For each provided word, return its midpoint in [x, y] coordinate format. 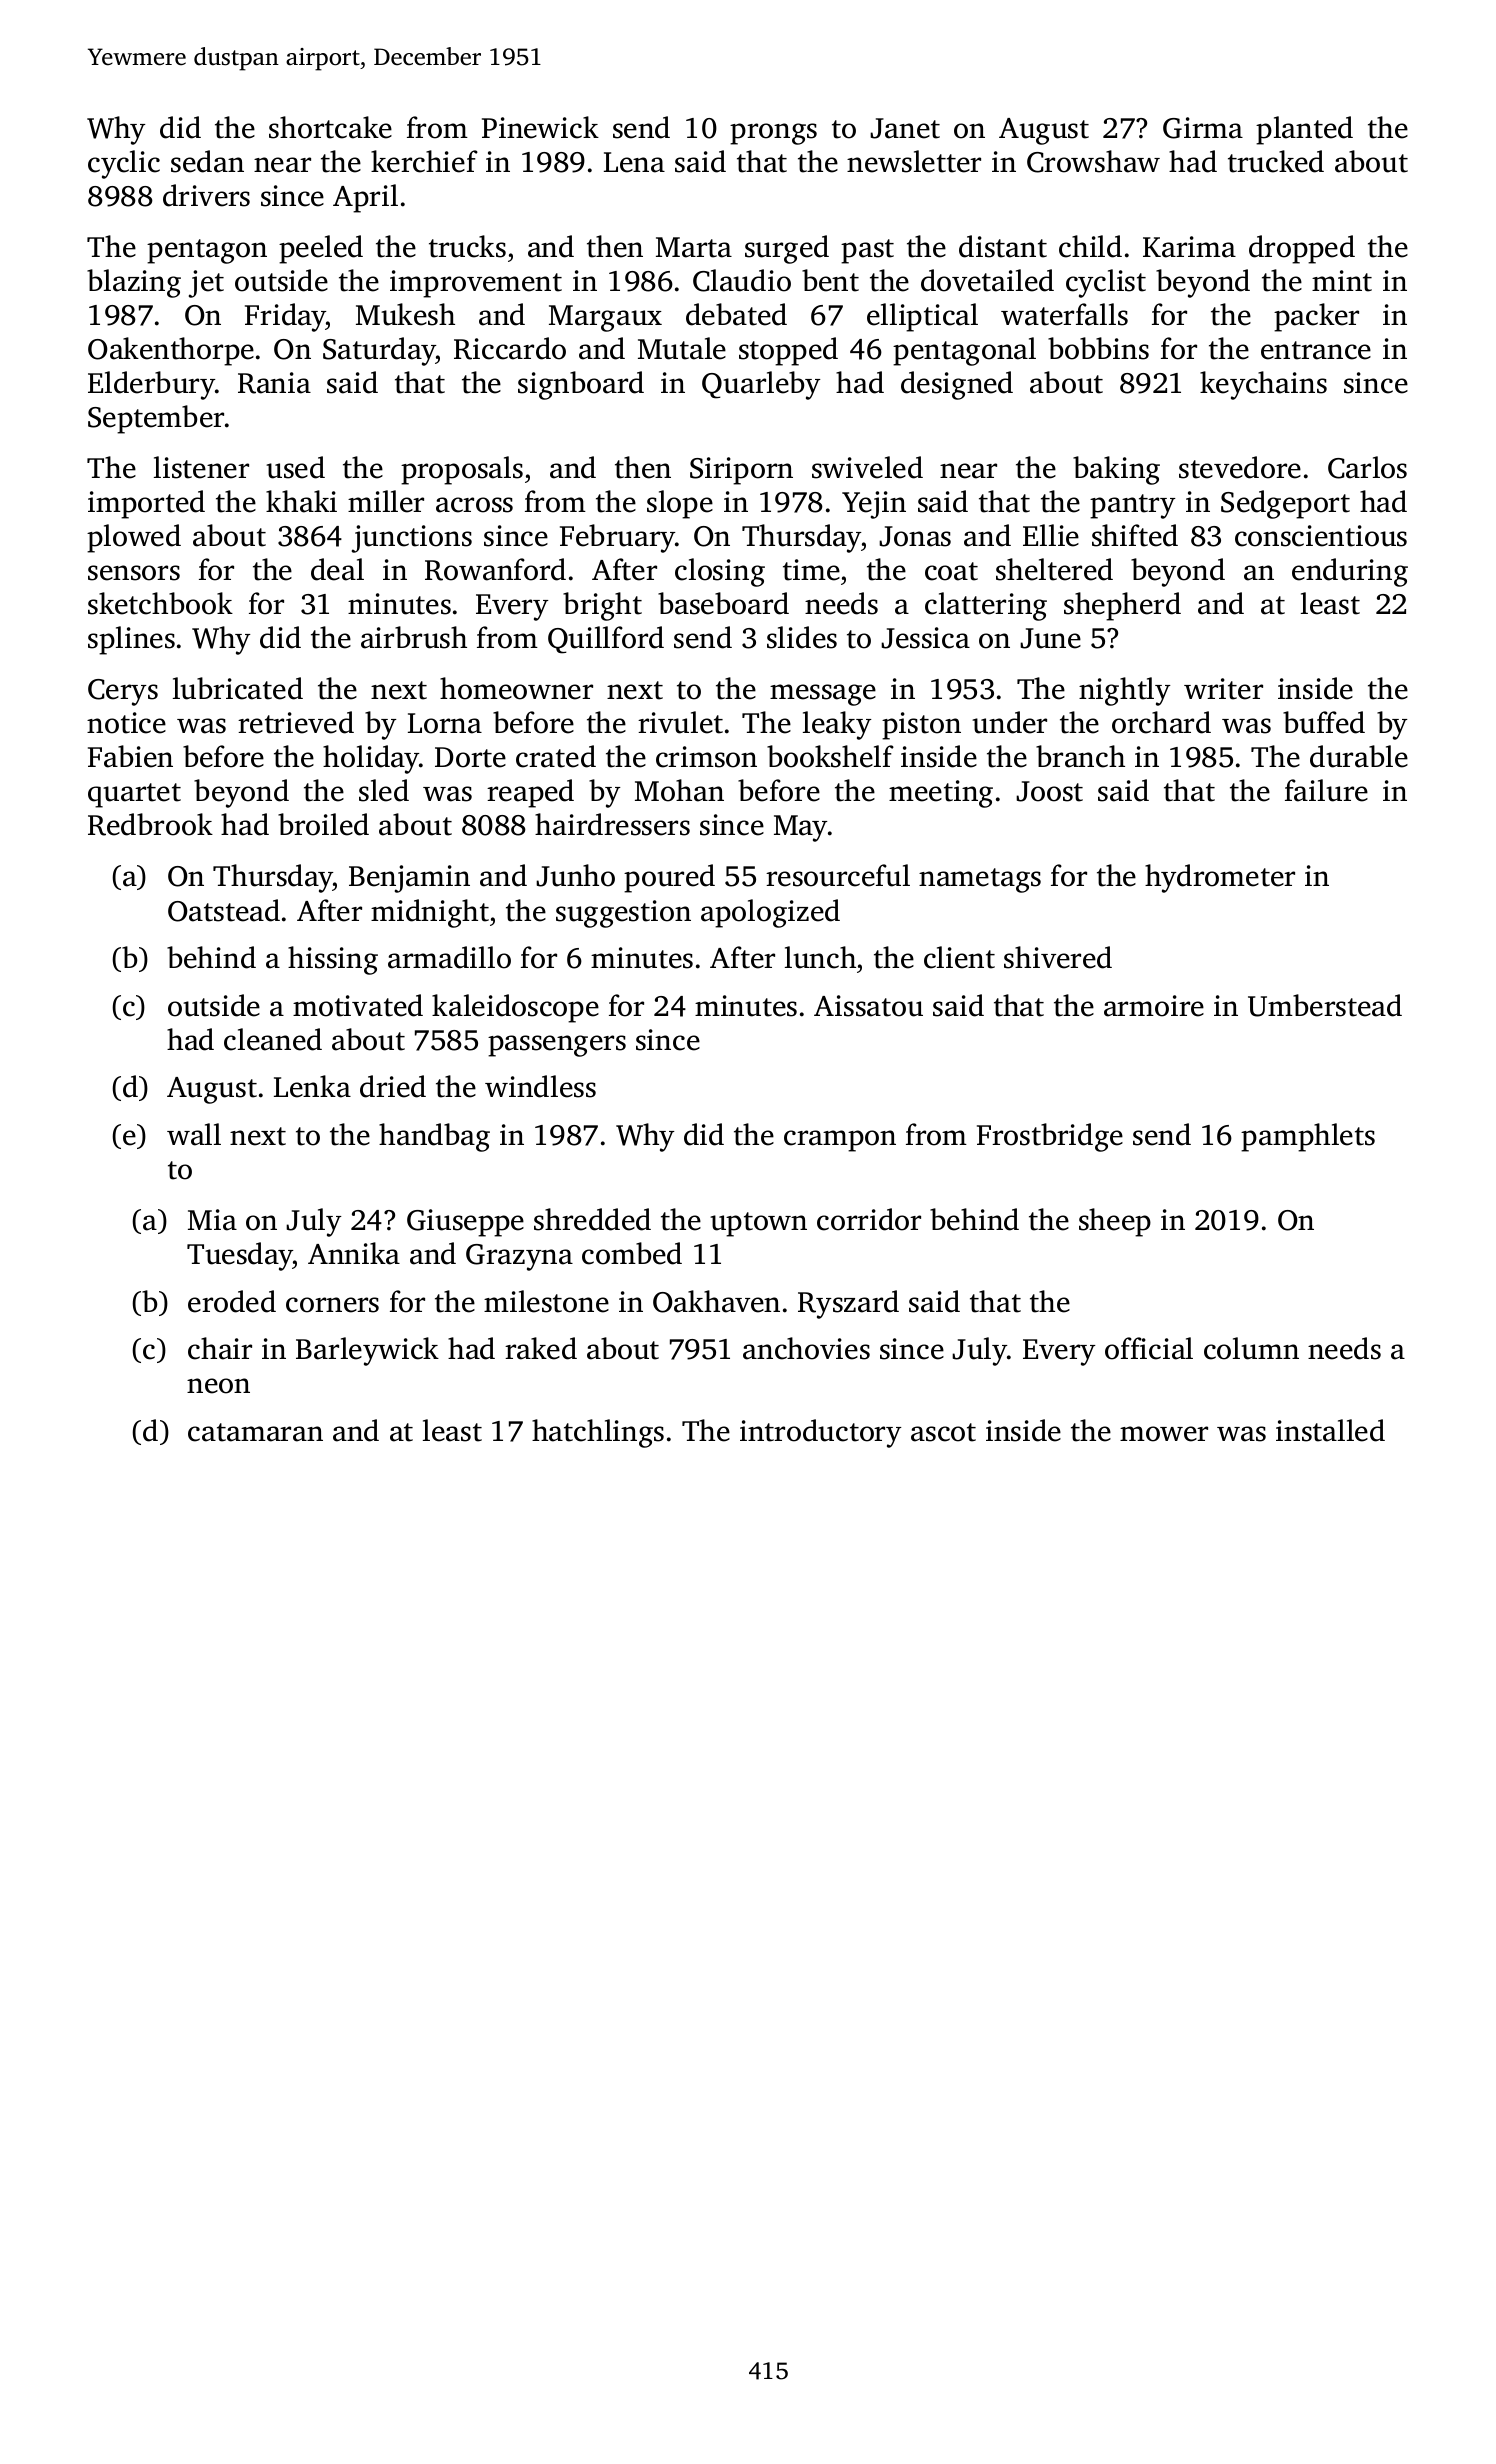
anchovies [806, 1348]
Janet [905, 128]
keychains [1263, 385]
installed [1330, 1430]
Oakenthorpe [171, 351]
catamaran [255, 1432]
